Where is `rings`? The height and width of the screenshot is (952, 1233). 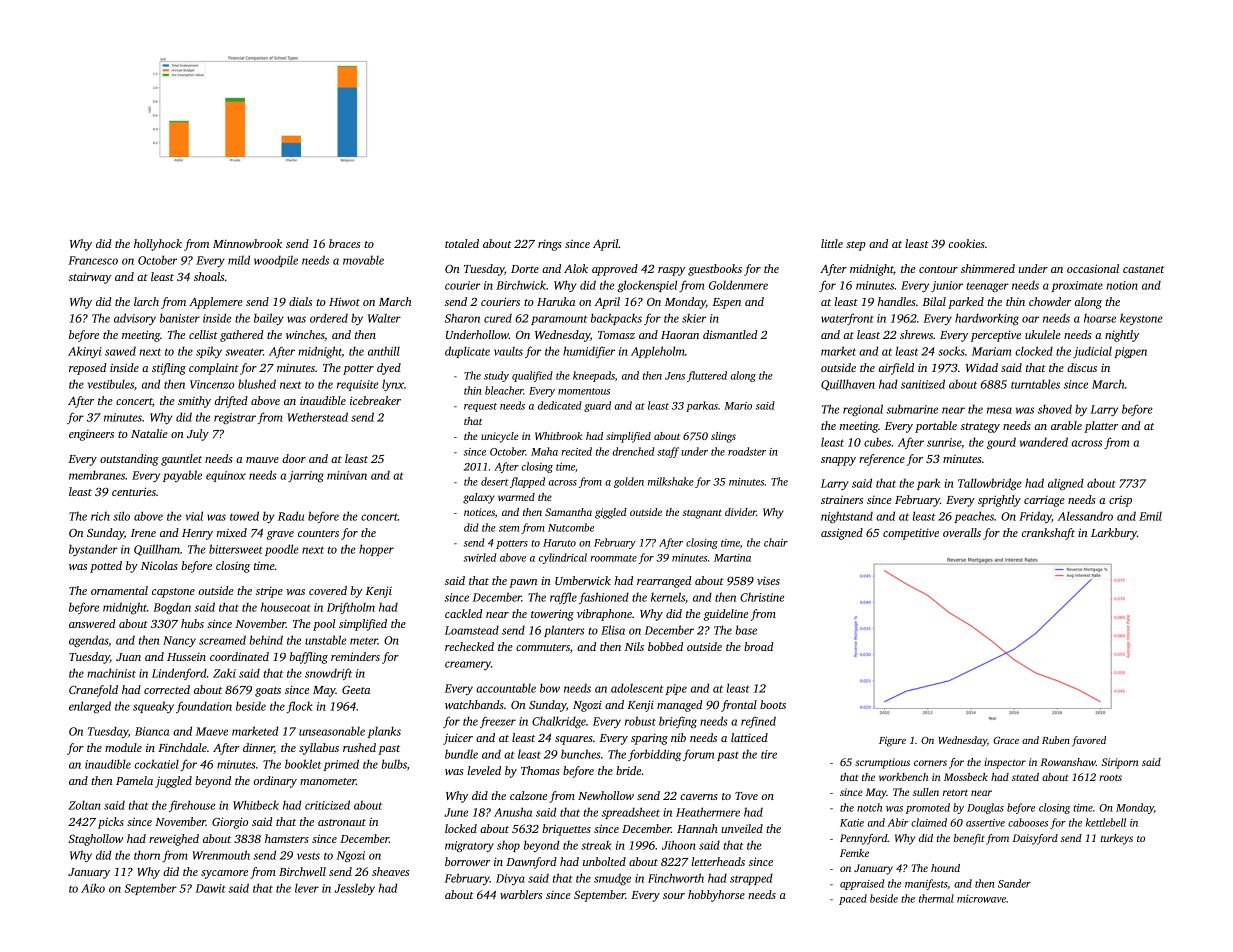
rings is located at coordinates (550, 245).
